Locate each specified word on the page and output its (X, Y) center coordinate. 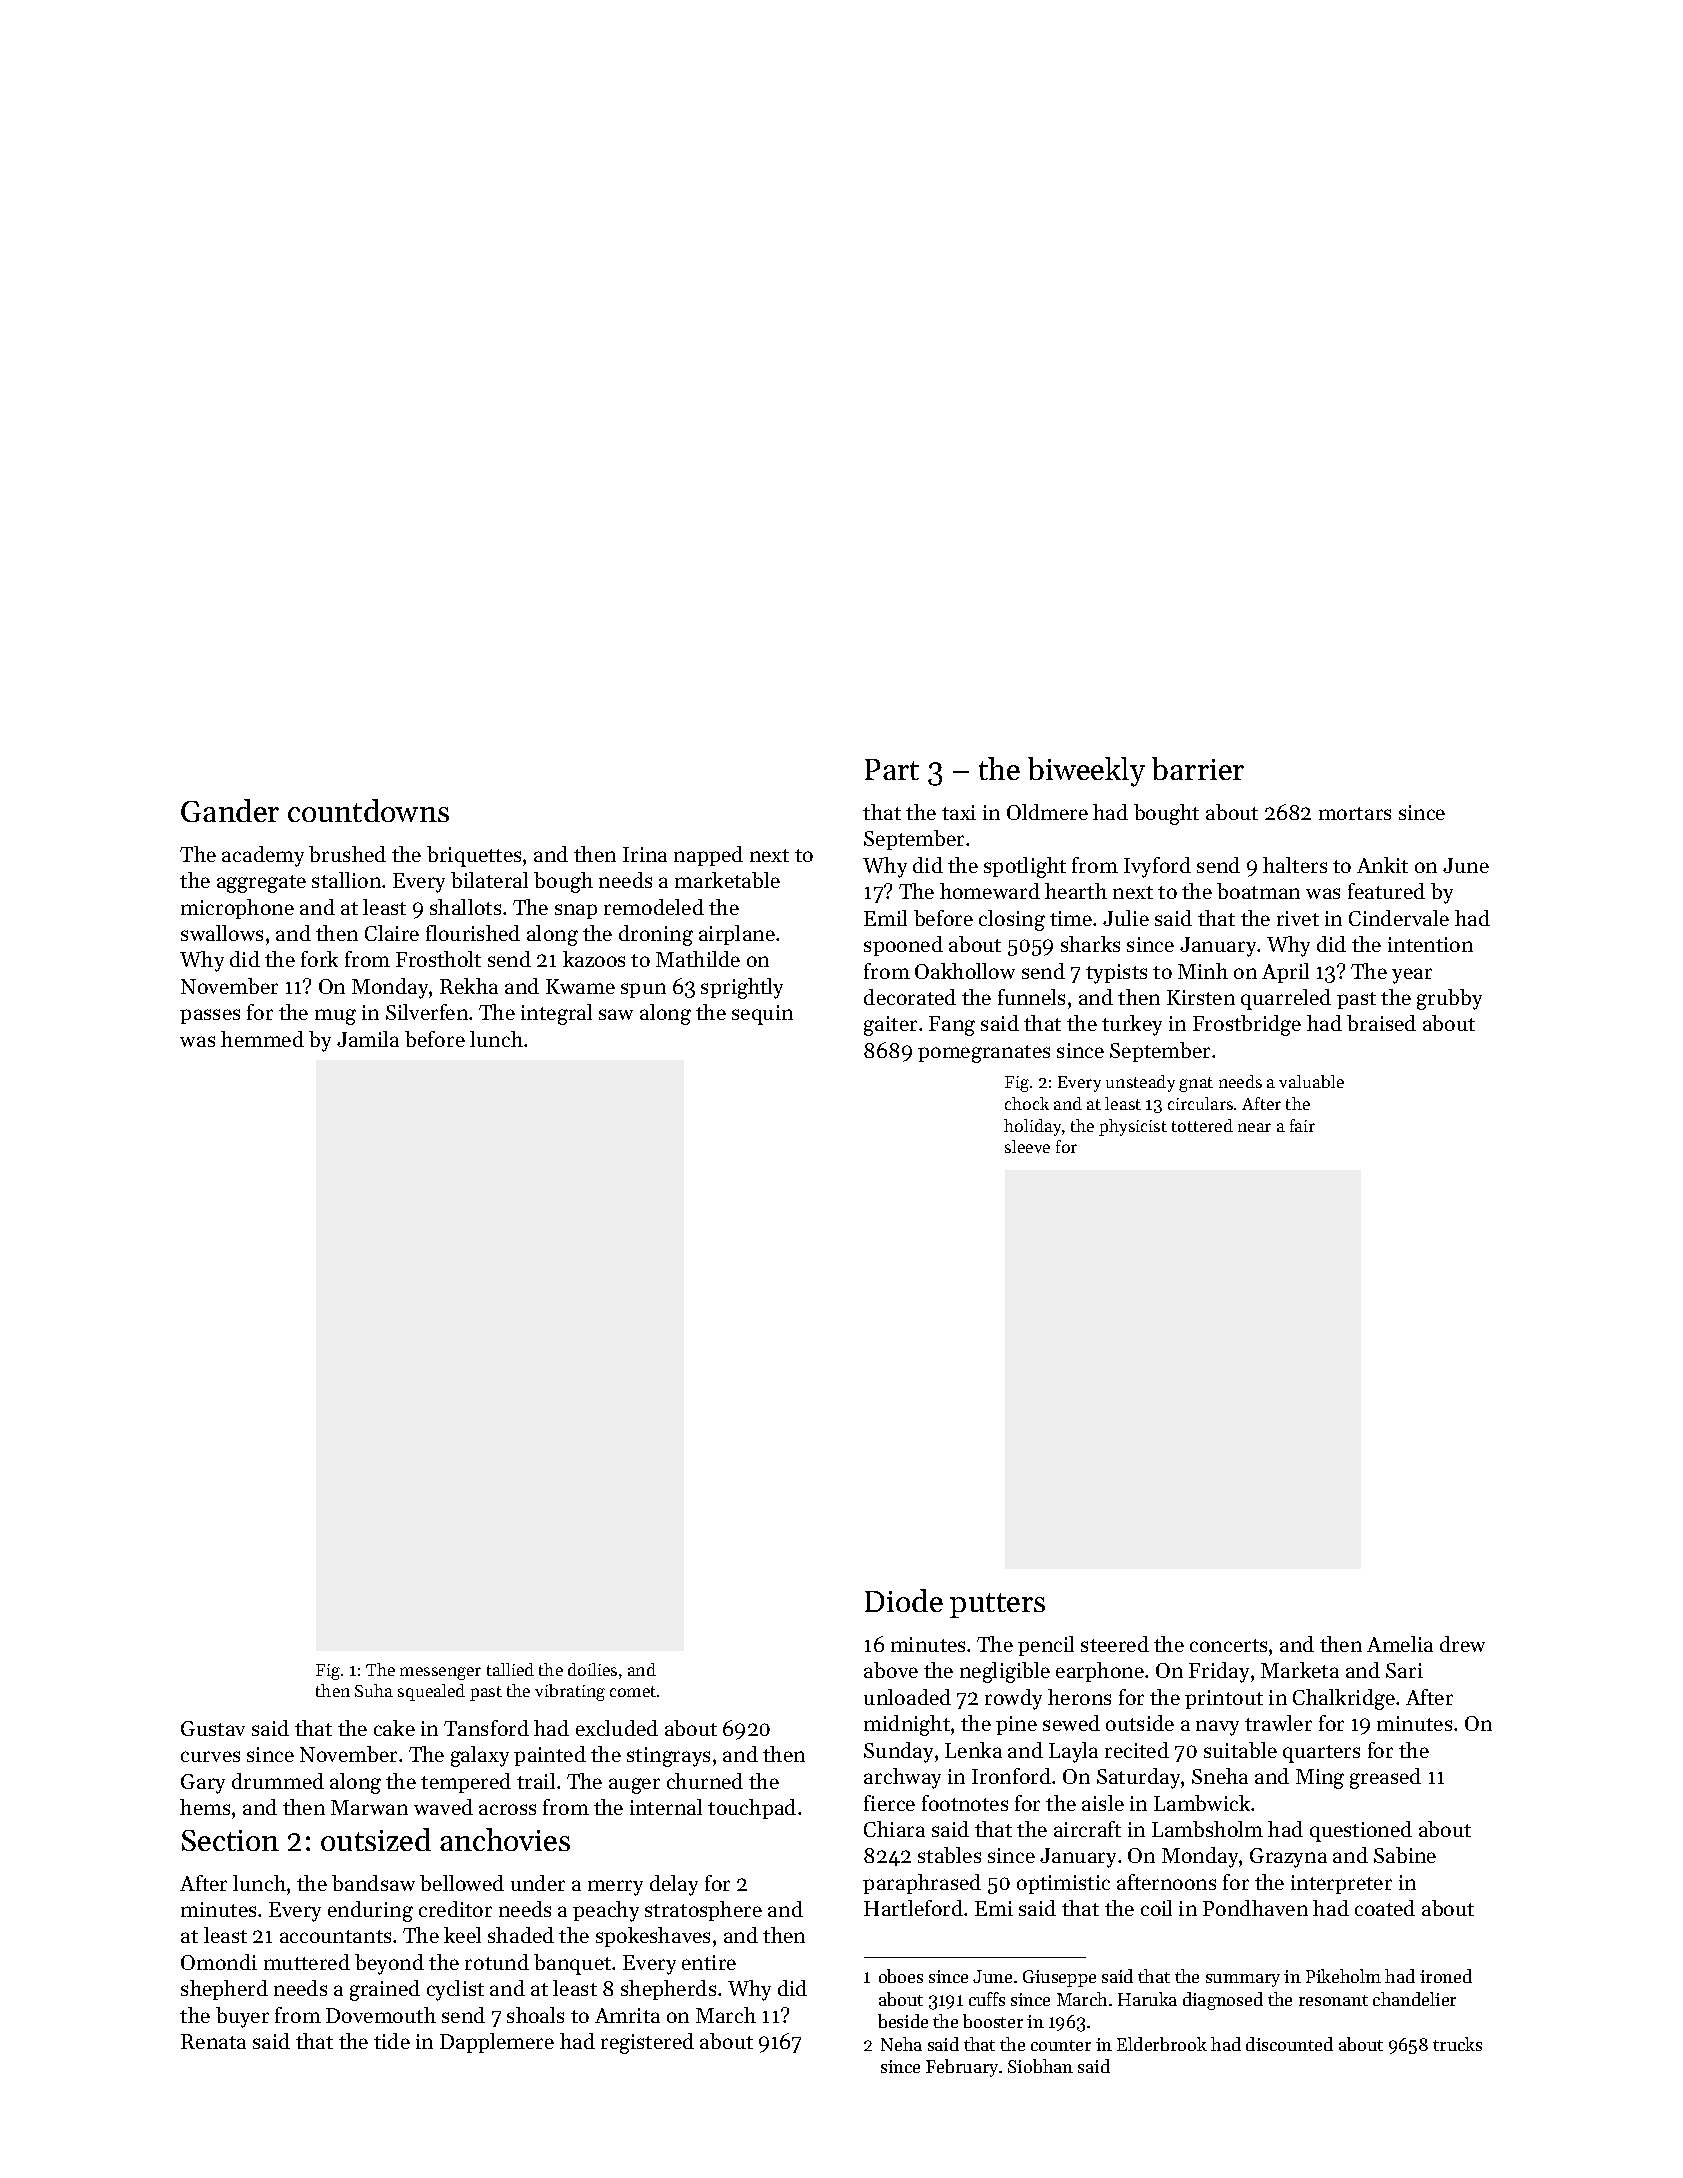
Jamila (368, 1039)
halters (1295, 865)
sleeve (1027, 1146)
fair (1302, 1125)
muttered (307, 1962)
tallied (510, 1669)
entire (709, 1962)
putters (997, 1605)
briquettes (474, 856)
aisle (1103, 1803)
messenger (440, 1673)
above (891, 1670)
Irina (645, 854)
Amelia (1400, 1644)
